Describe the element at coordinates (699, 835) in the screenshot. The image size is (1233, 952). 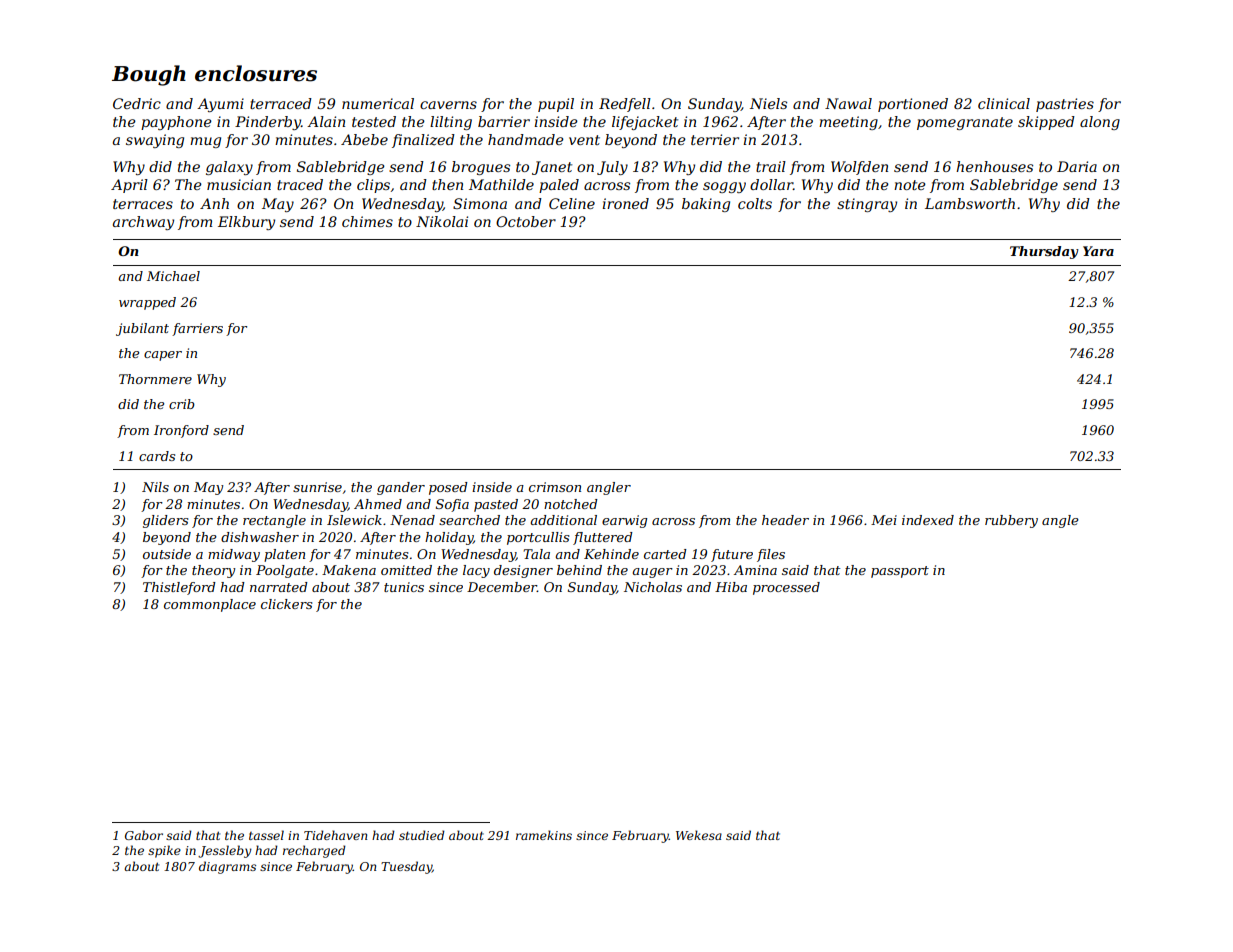
I see `Wekesa` at that location.
